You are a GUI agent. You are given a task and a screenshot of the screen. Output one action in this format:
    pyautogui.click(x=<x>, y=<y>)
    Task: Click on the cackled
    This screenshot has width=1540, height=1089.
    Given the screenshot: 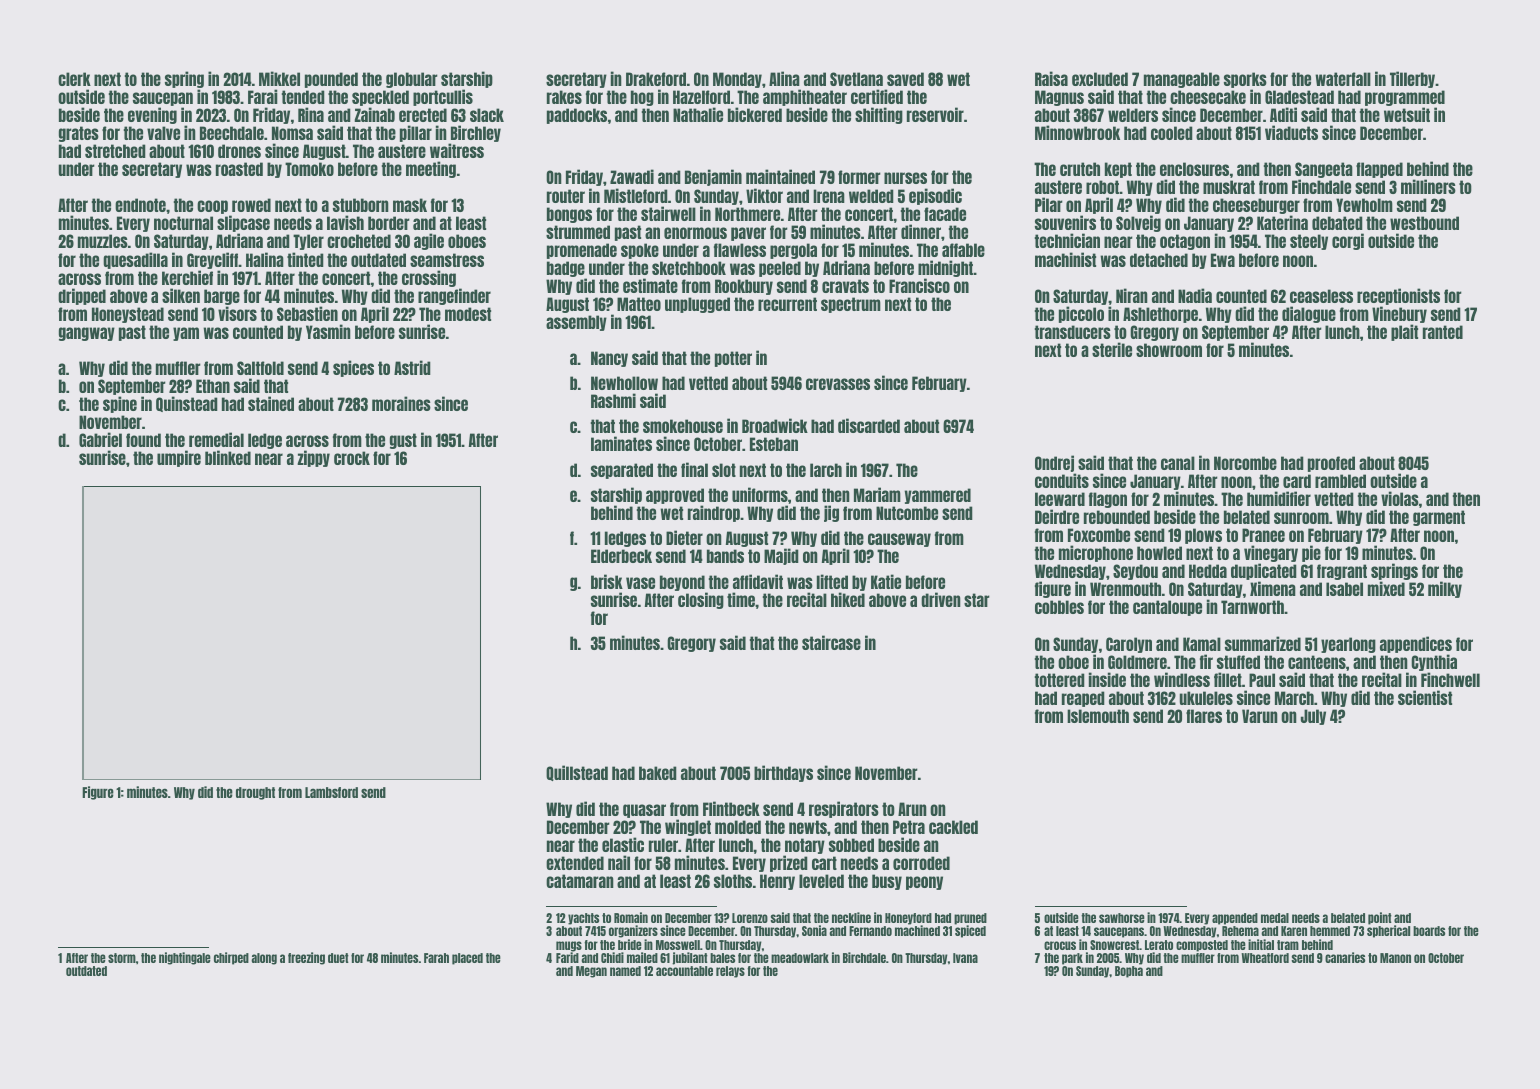 What is the action you would take?
    pyautogui.click(x=953, y=827)
